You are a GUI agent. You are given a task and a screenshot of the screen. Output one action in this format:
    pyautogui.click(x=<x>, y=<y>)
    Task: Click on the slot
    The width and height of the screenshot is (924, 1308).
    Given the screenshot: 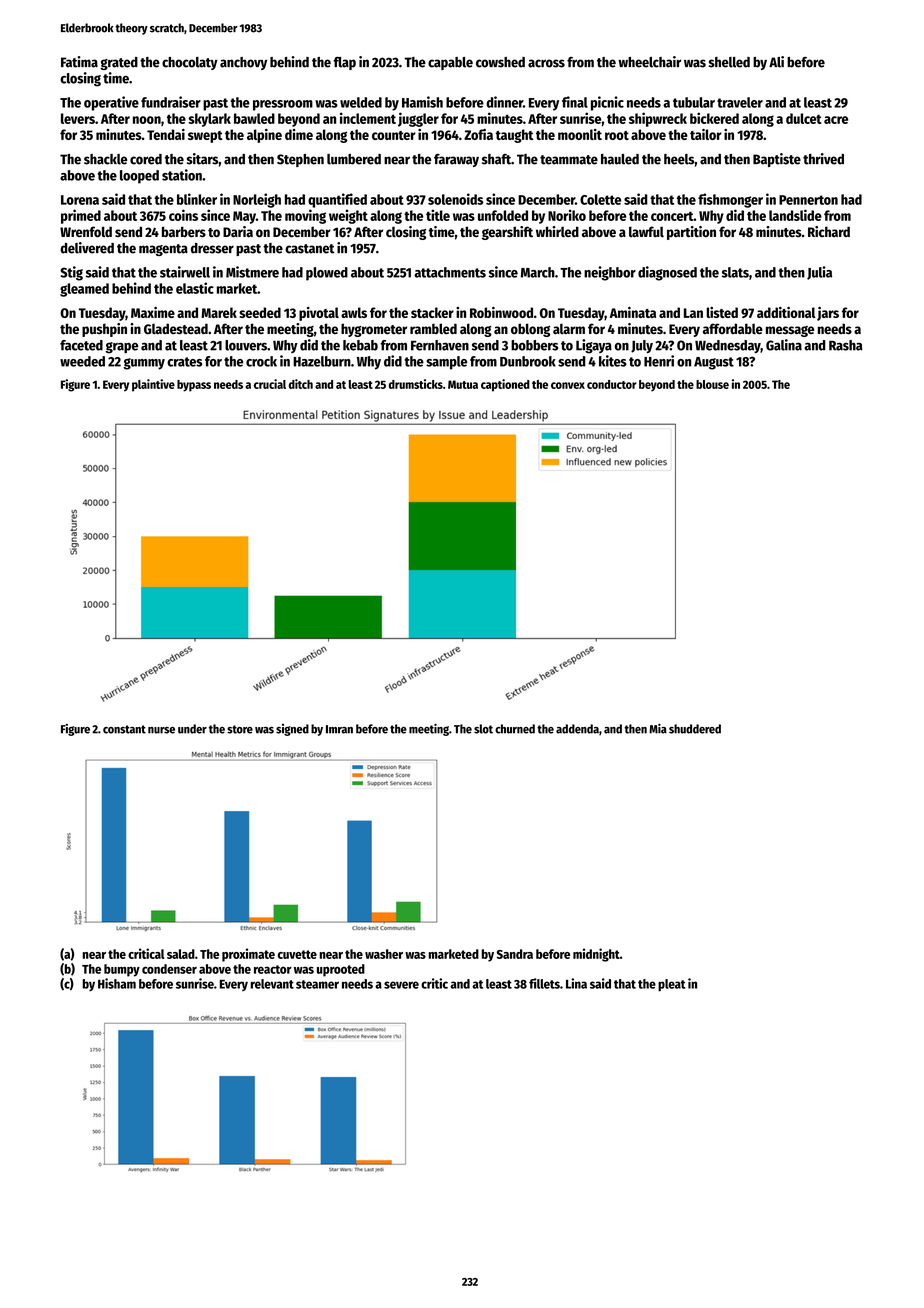 What is the action you would take?
    pyautogui.click(x=483, y=729)
